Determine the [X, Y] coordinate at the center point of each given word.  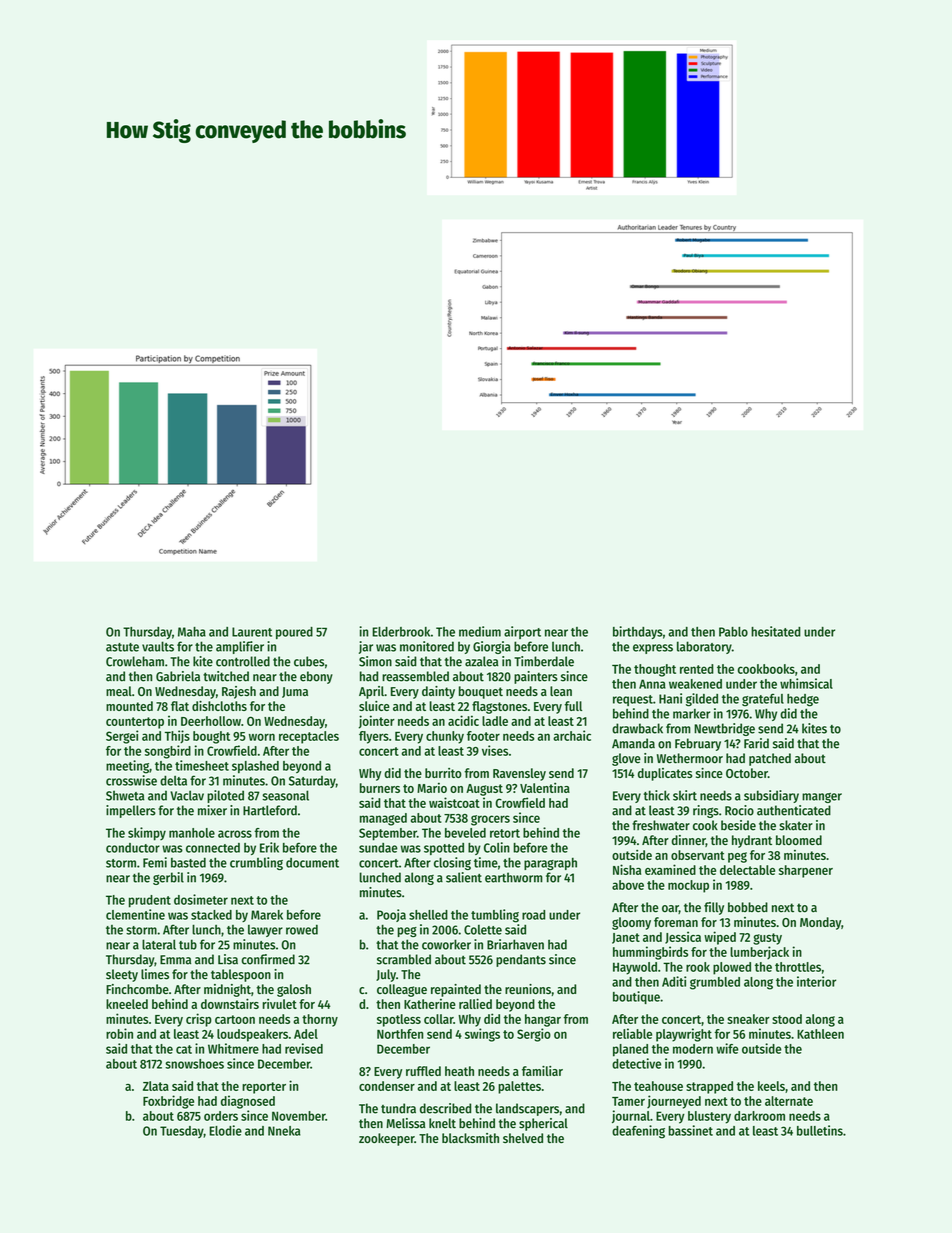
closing [452, 863]
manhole [192, 833]
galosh [294, 990]
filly [714, 908]
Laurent [252, 632]
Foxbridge [168, 1102]
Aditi [674, 981]
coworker [446, 944]
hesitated [776, 631]
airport [522, 632]
